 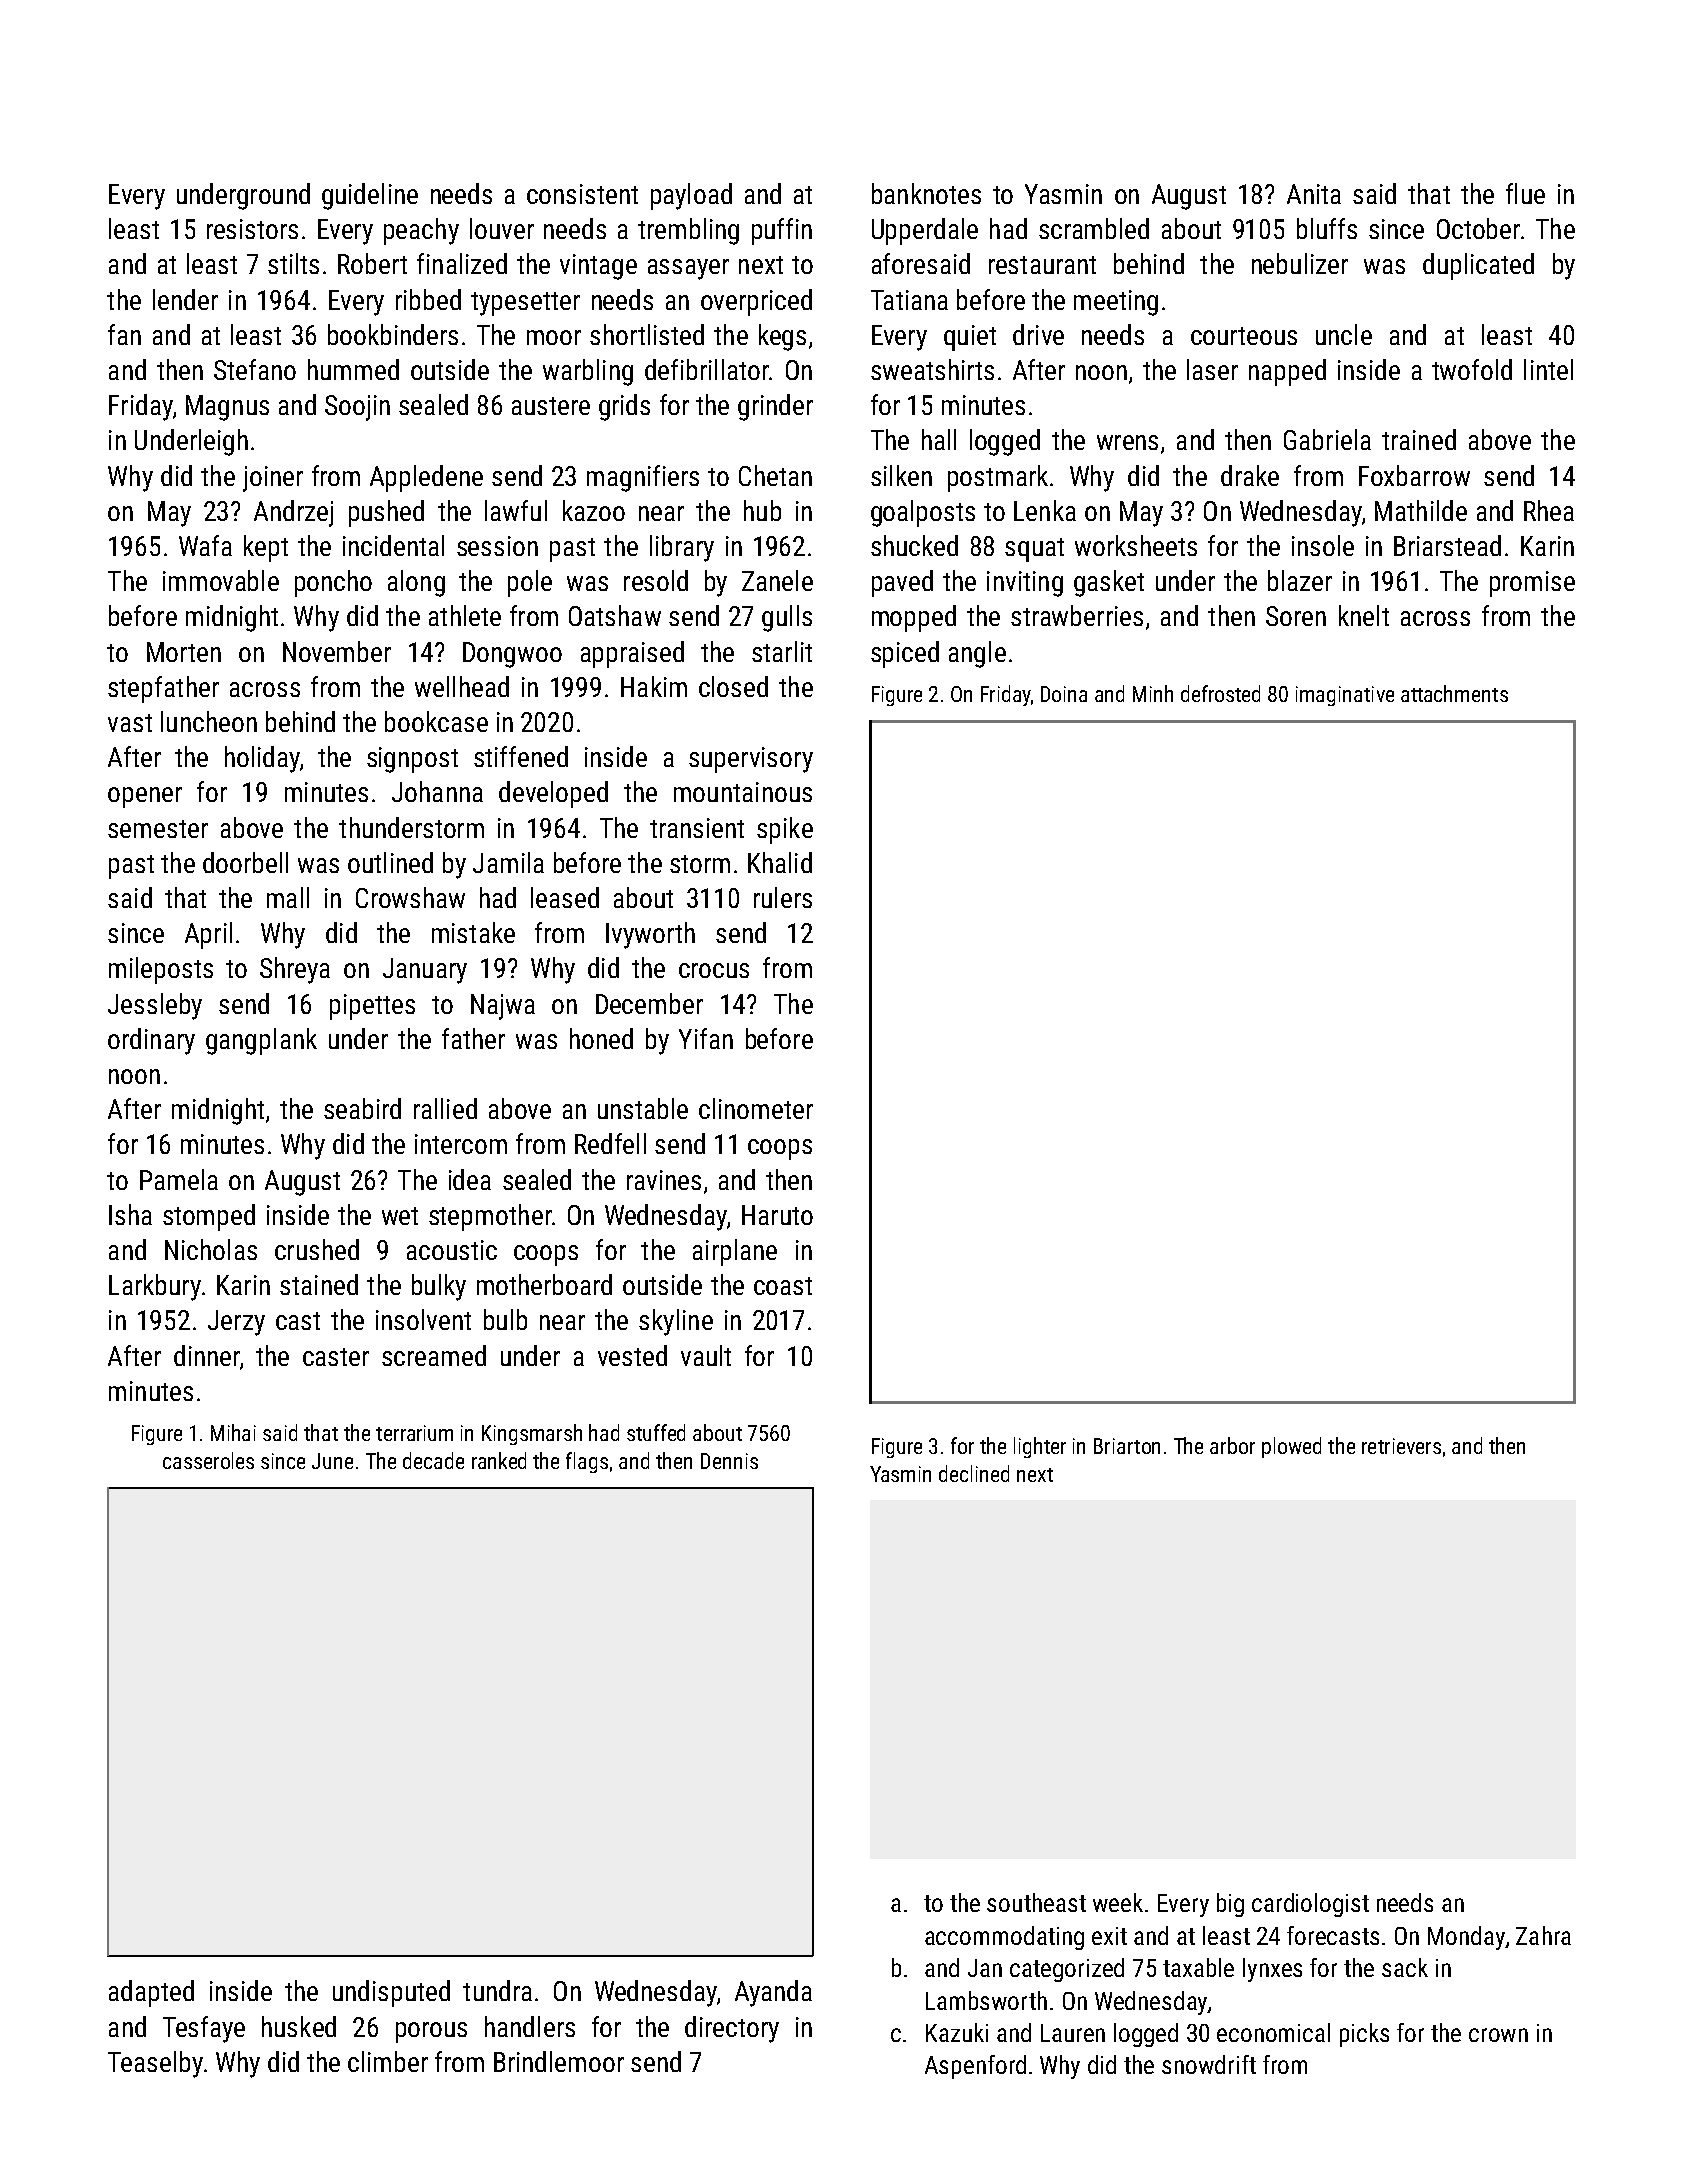 What do you see at coordinates (1291, 1447) in the page?
I see `plowed` at bounding box center [1291, 1447].
